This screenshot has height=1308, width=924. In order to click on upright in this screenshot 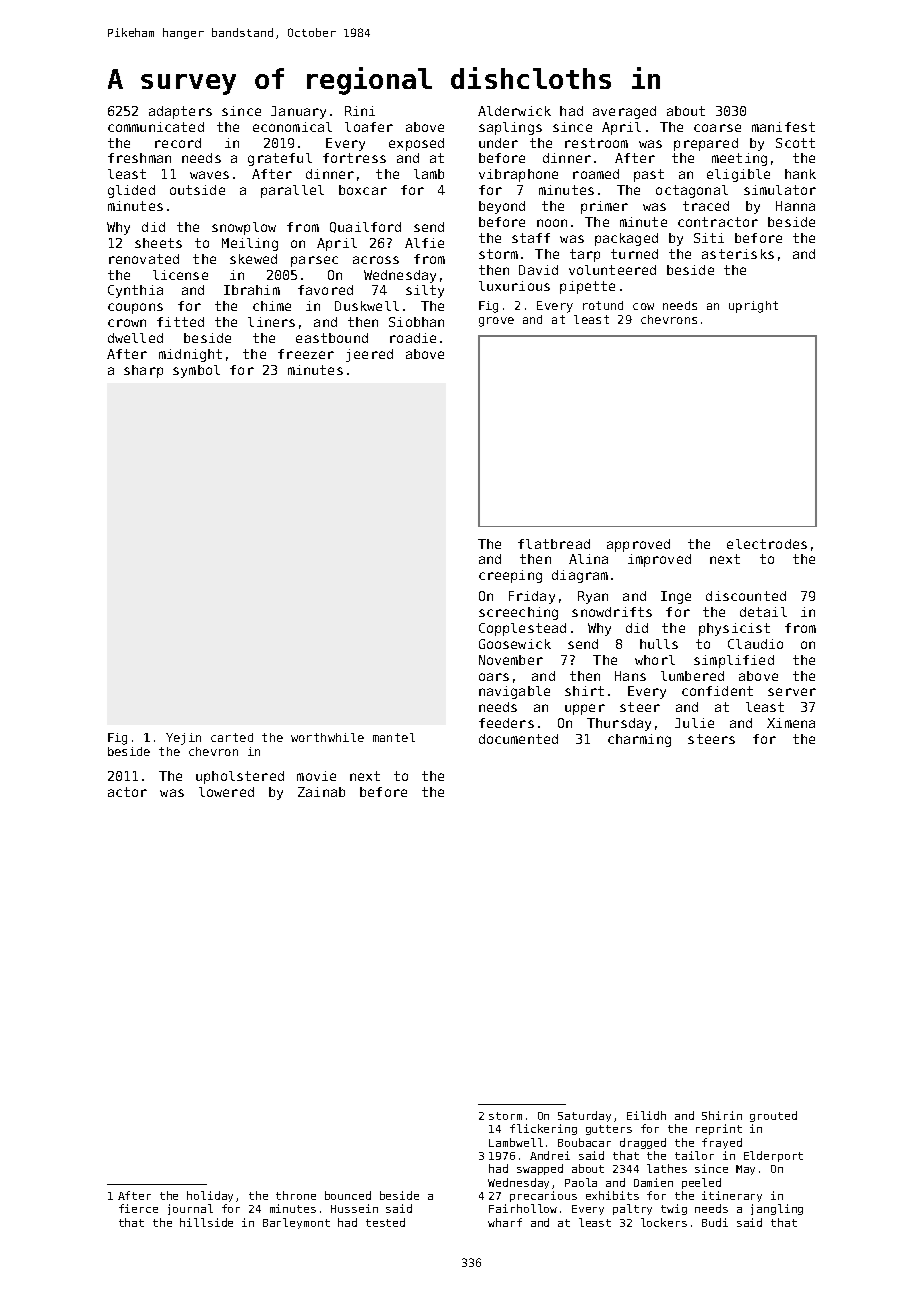, I will do `click(753, 307)`.
